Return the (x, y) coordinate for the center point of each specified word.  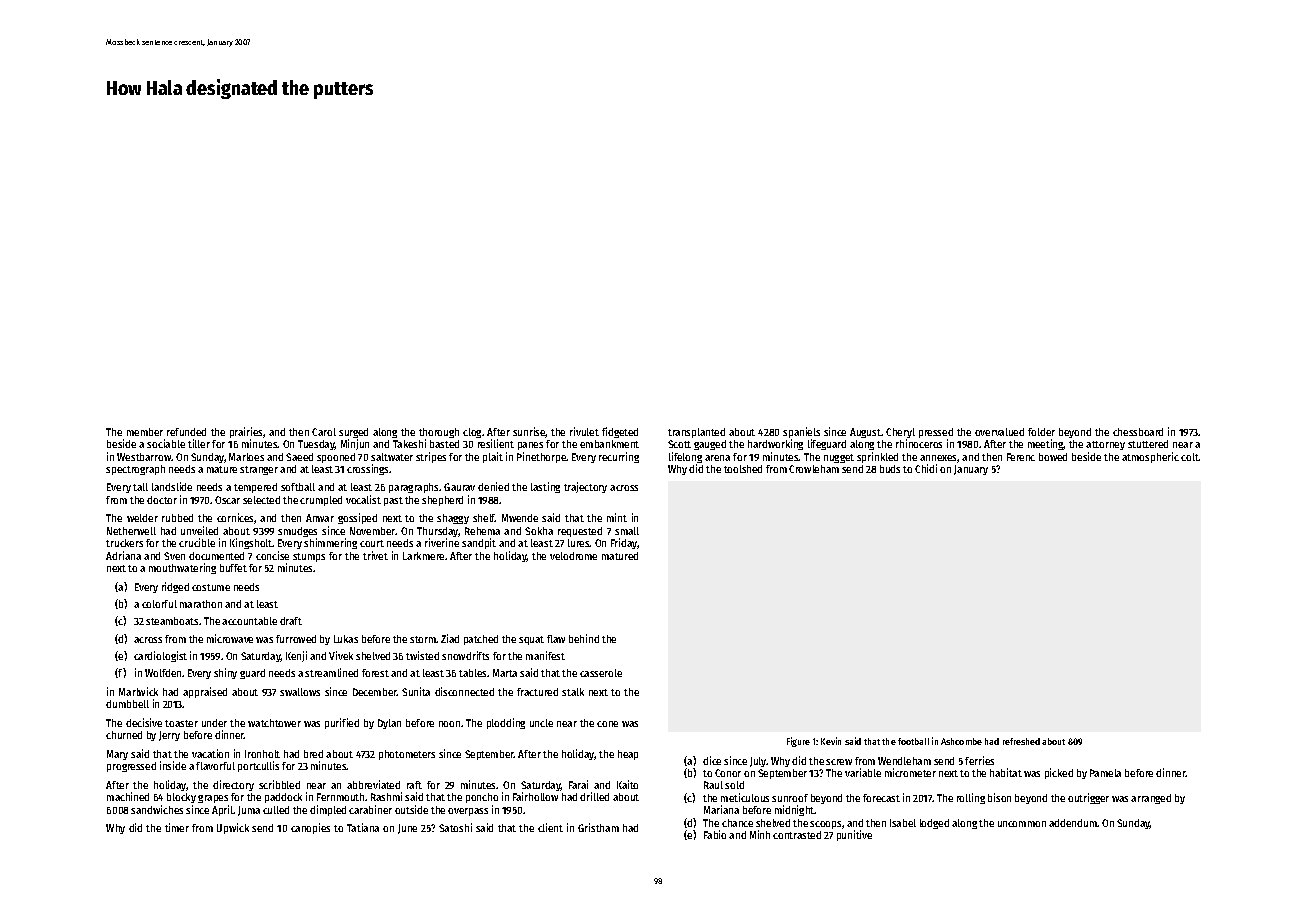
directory (233, 785)
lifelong (685, 457)
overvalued (999, 432)
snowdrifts (465, 655)
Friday (624, 543)
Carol (324, 432)
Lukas (346, 639)
